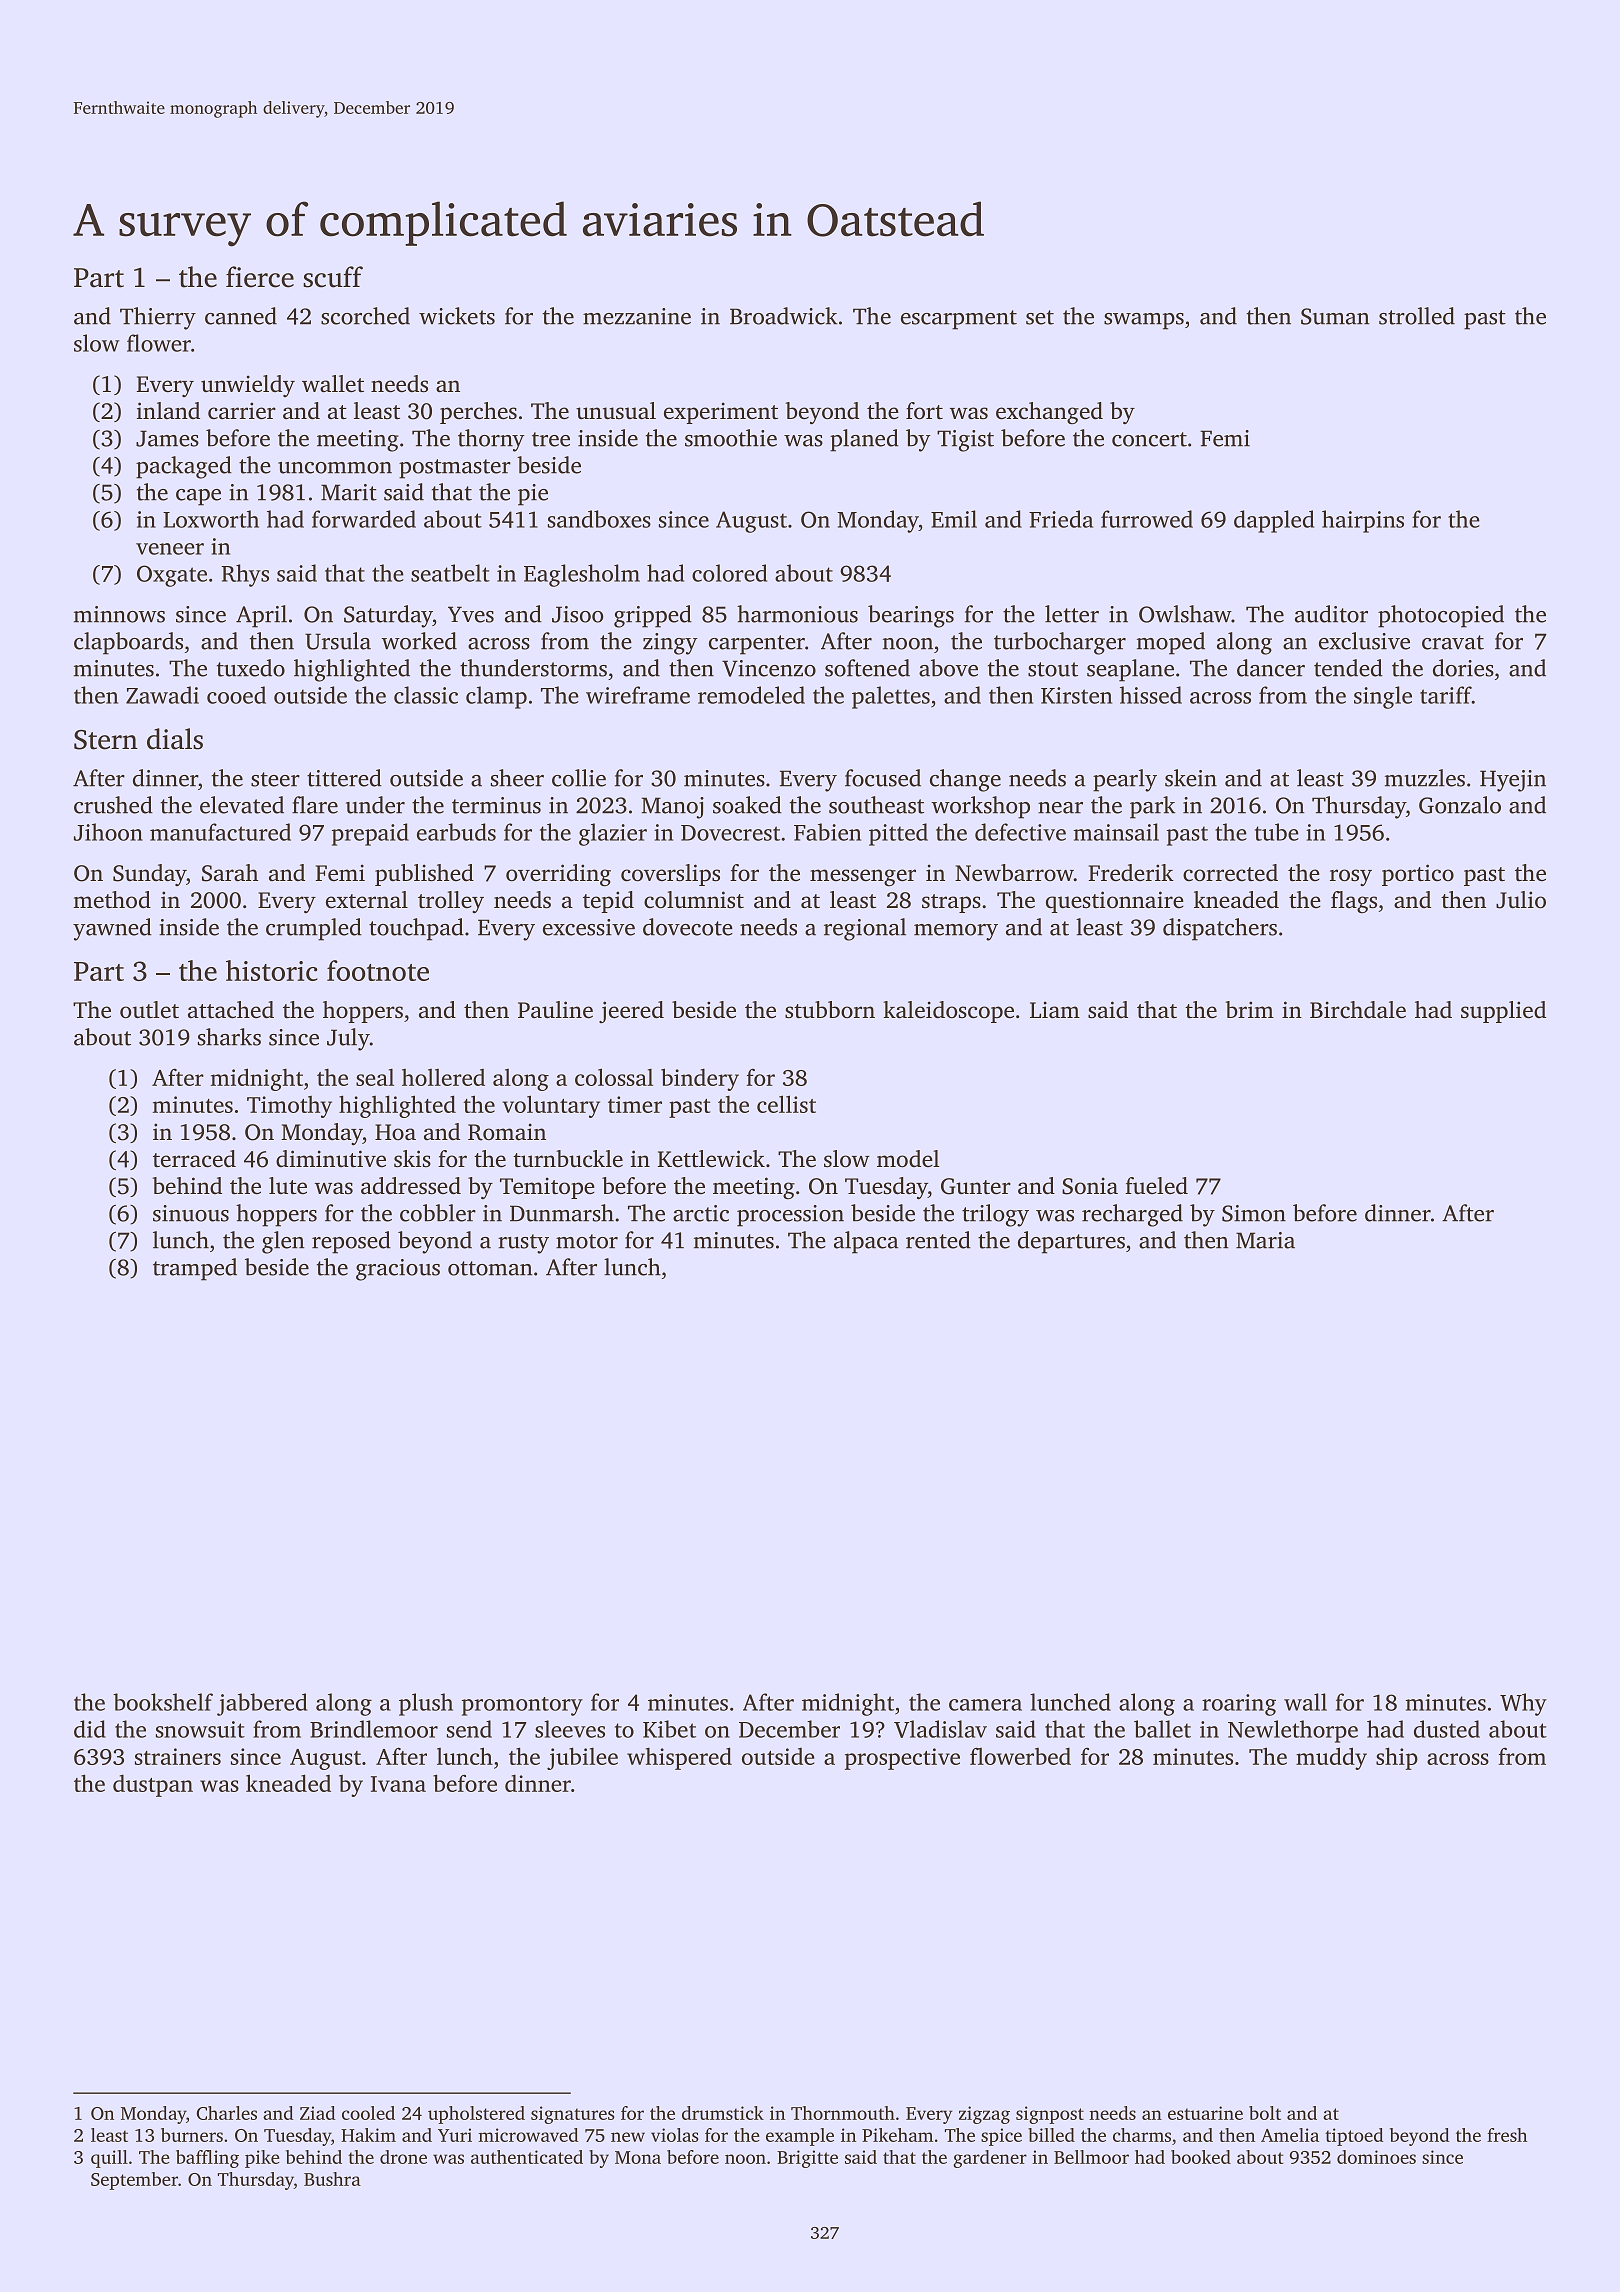 Image resolution: width=1620 pixels, height=2292 pixels. What do you see at coordinates (457, 316) in the screenshot?
I see `wickets` at bounding box center [457, 316].
